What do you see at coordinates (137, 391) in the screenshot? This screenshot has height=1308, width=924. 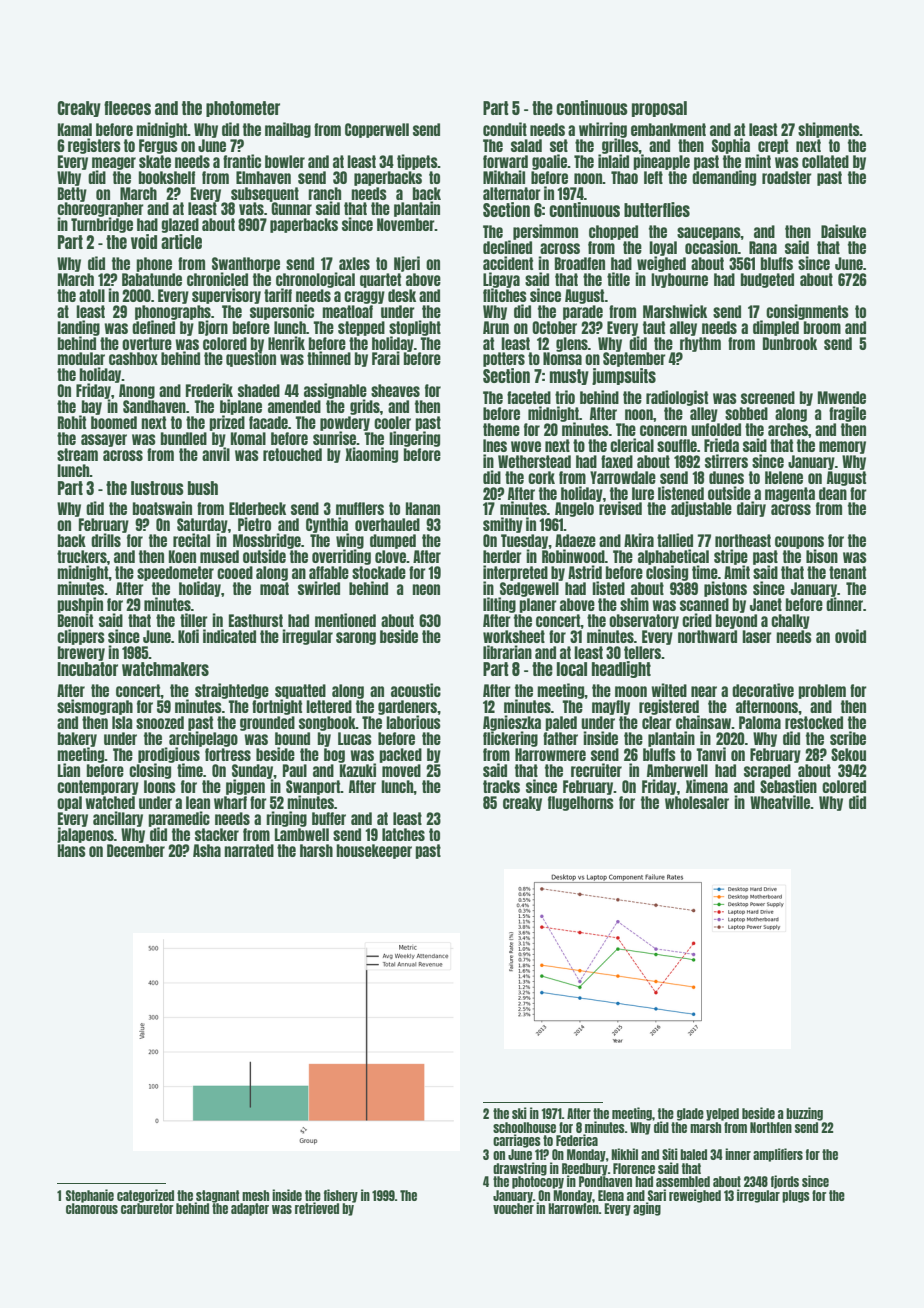 I see `Anong` at bounding box center [137, 391].
